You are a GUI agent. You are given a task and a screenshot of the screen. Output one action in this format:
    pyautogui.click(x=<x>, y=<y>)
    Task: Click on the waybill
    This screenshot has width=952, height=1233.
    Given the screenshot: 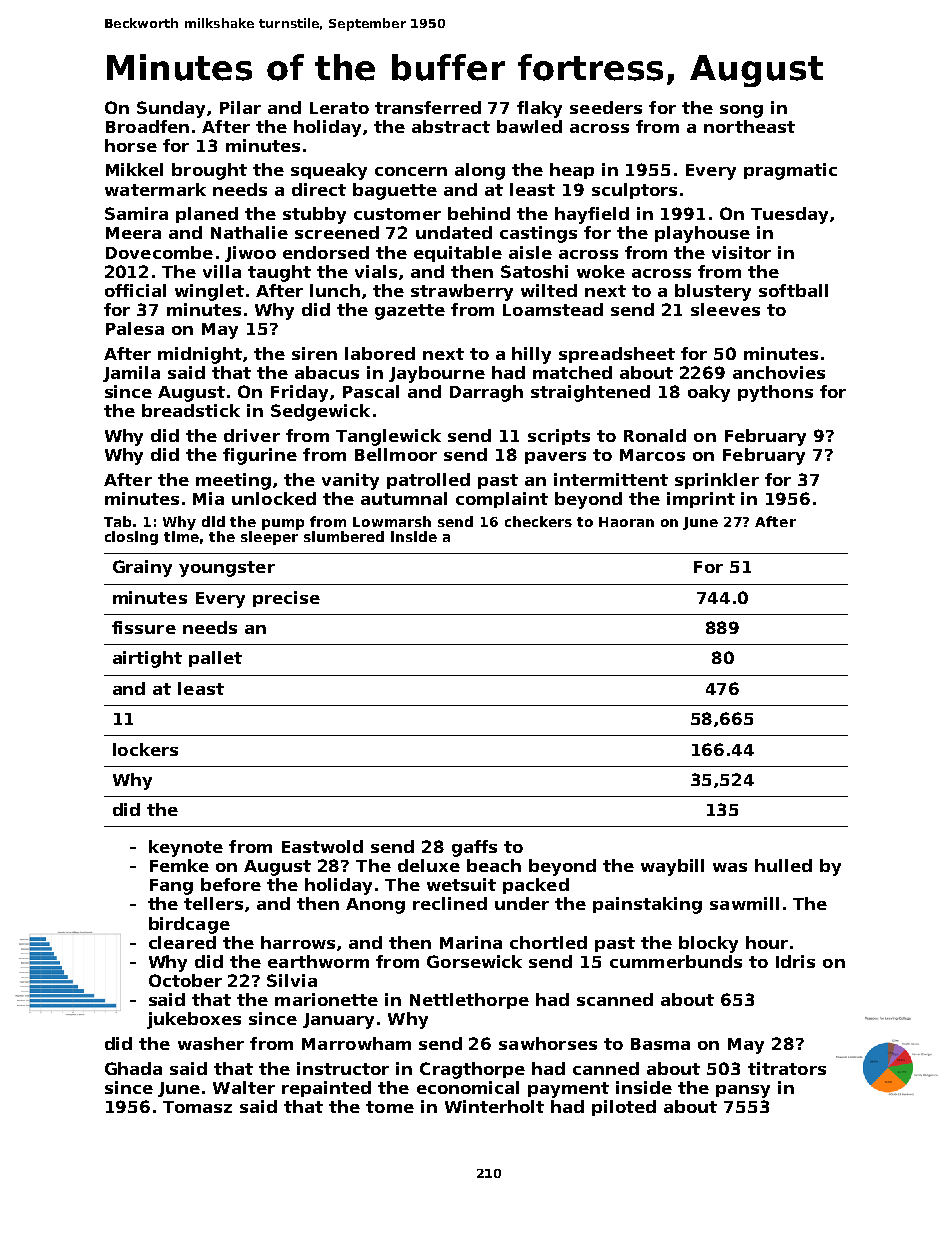 What is the action you would take?
    pyautogui.click(x=672, y=867)
